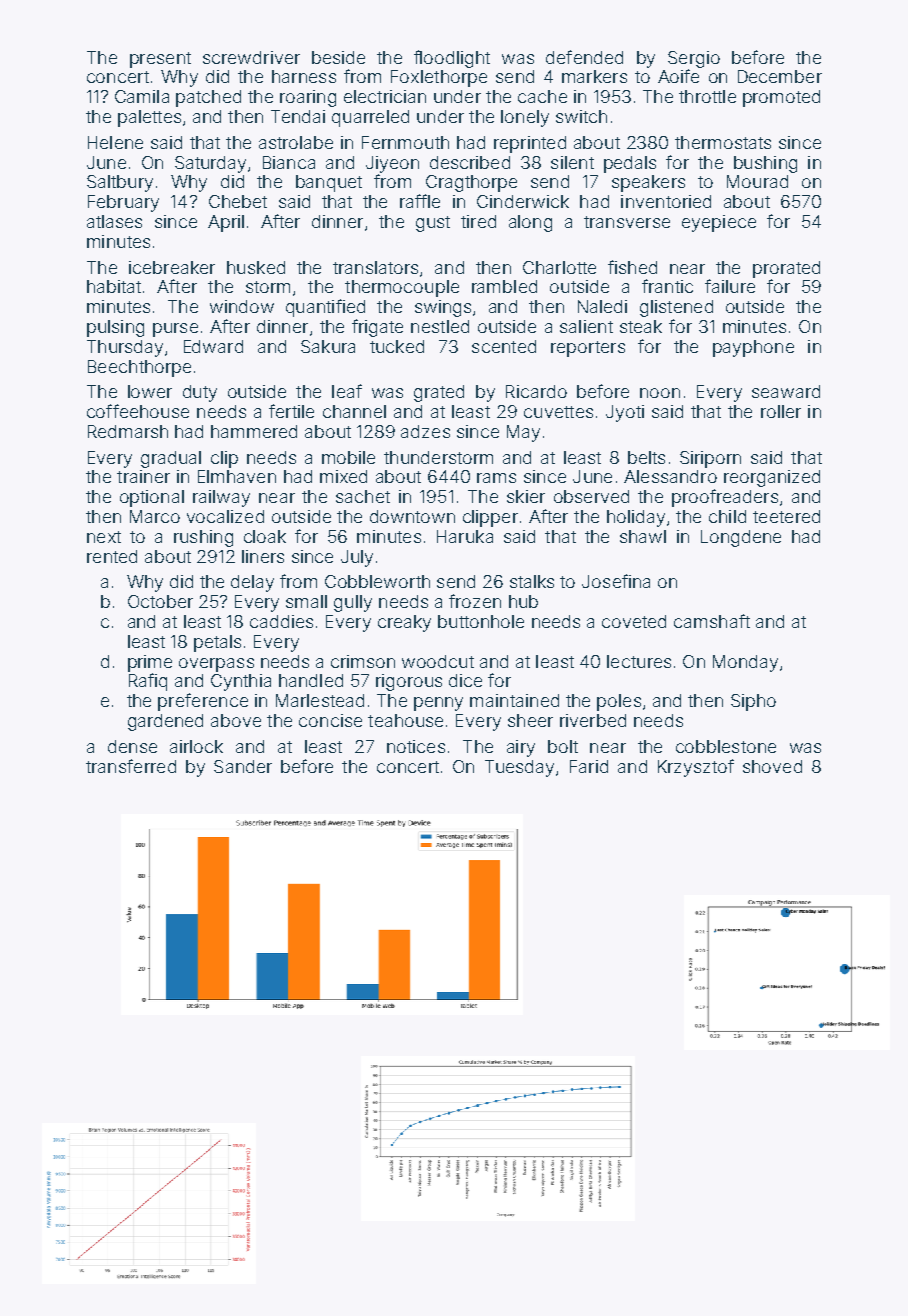 Image resolution: width=908 pixels, height=1316 pixels. What do you see at coordinates (781, 98) in the screenshot?
I see `promoted` at bounding box center [781, 98].
